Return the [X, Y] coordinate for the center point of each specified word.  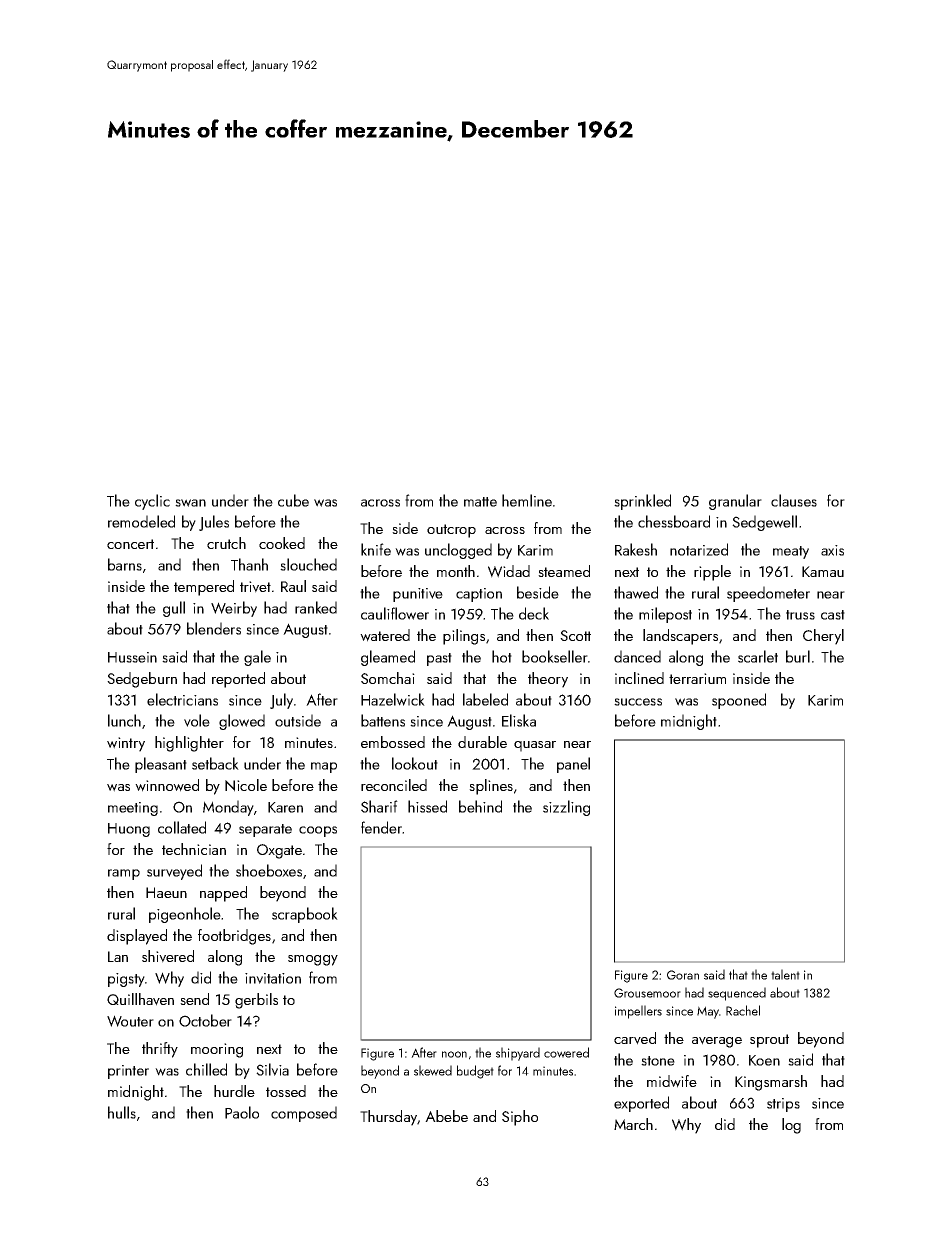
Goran [683, 975]
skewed [433, 1070]
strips [783, 1105]
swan [190, 503]
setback [215, 763]
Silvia [272, 1069]
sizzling [566, 808]
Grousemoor [647, 993]
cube [293, 500]
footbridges [234, 937]
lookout [415, 763]
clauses [794, 500]
